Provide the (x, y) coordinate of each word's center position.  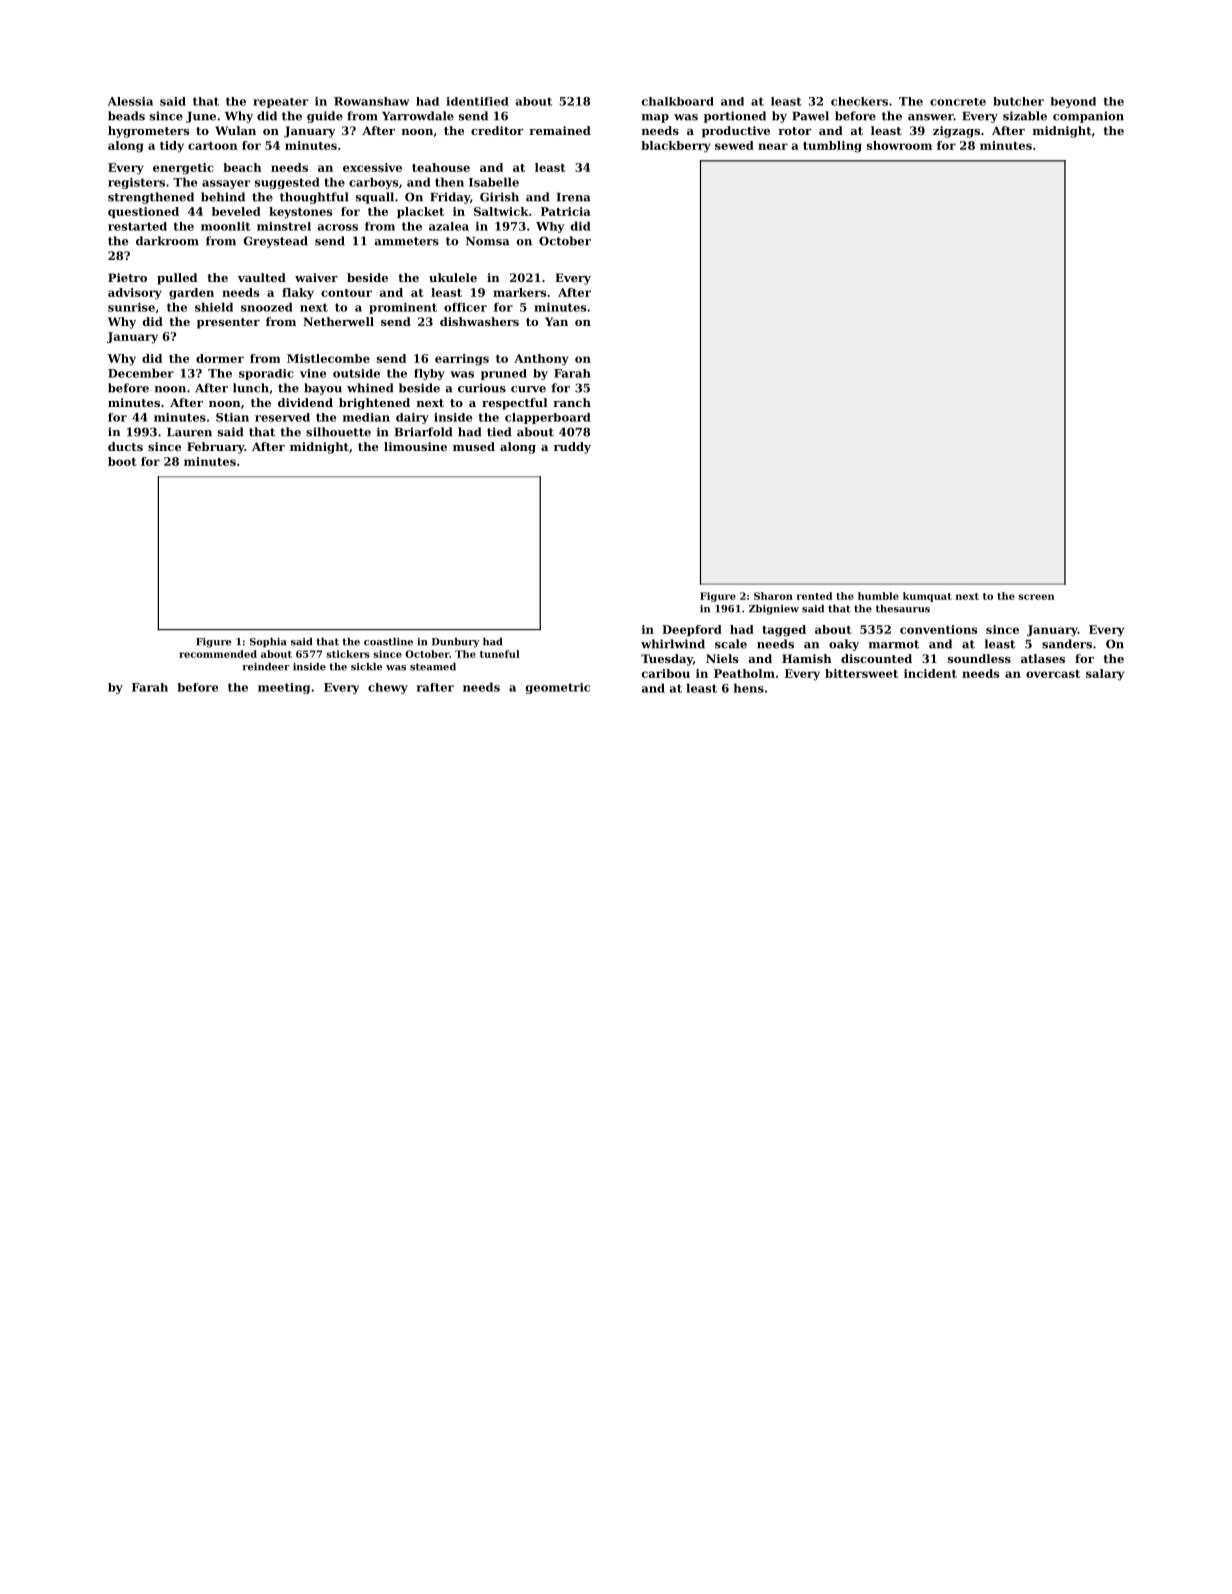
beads (126, 116)
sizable (1025, 116)
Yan (556, 321)
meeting (284, 688)
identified (477, 101)
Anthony (541, 360)
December (141, 373)
